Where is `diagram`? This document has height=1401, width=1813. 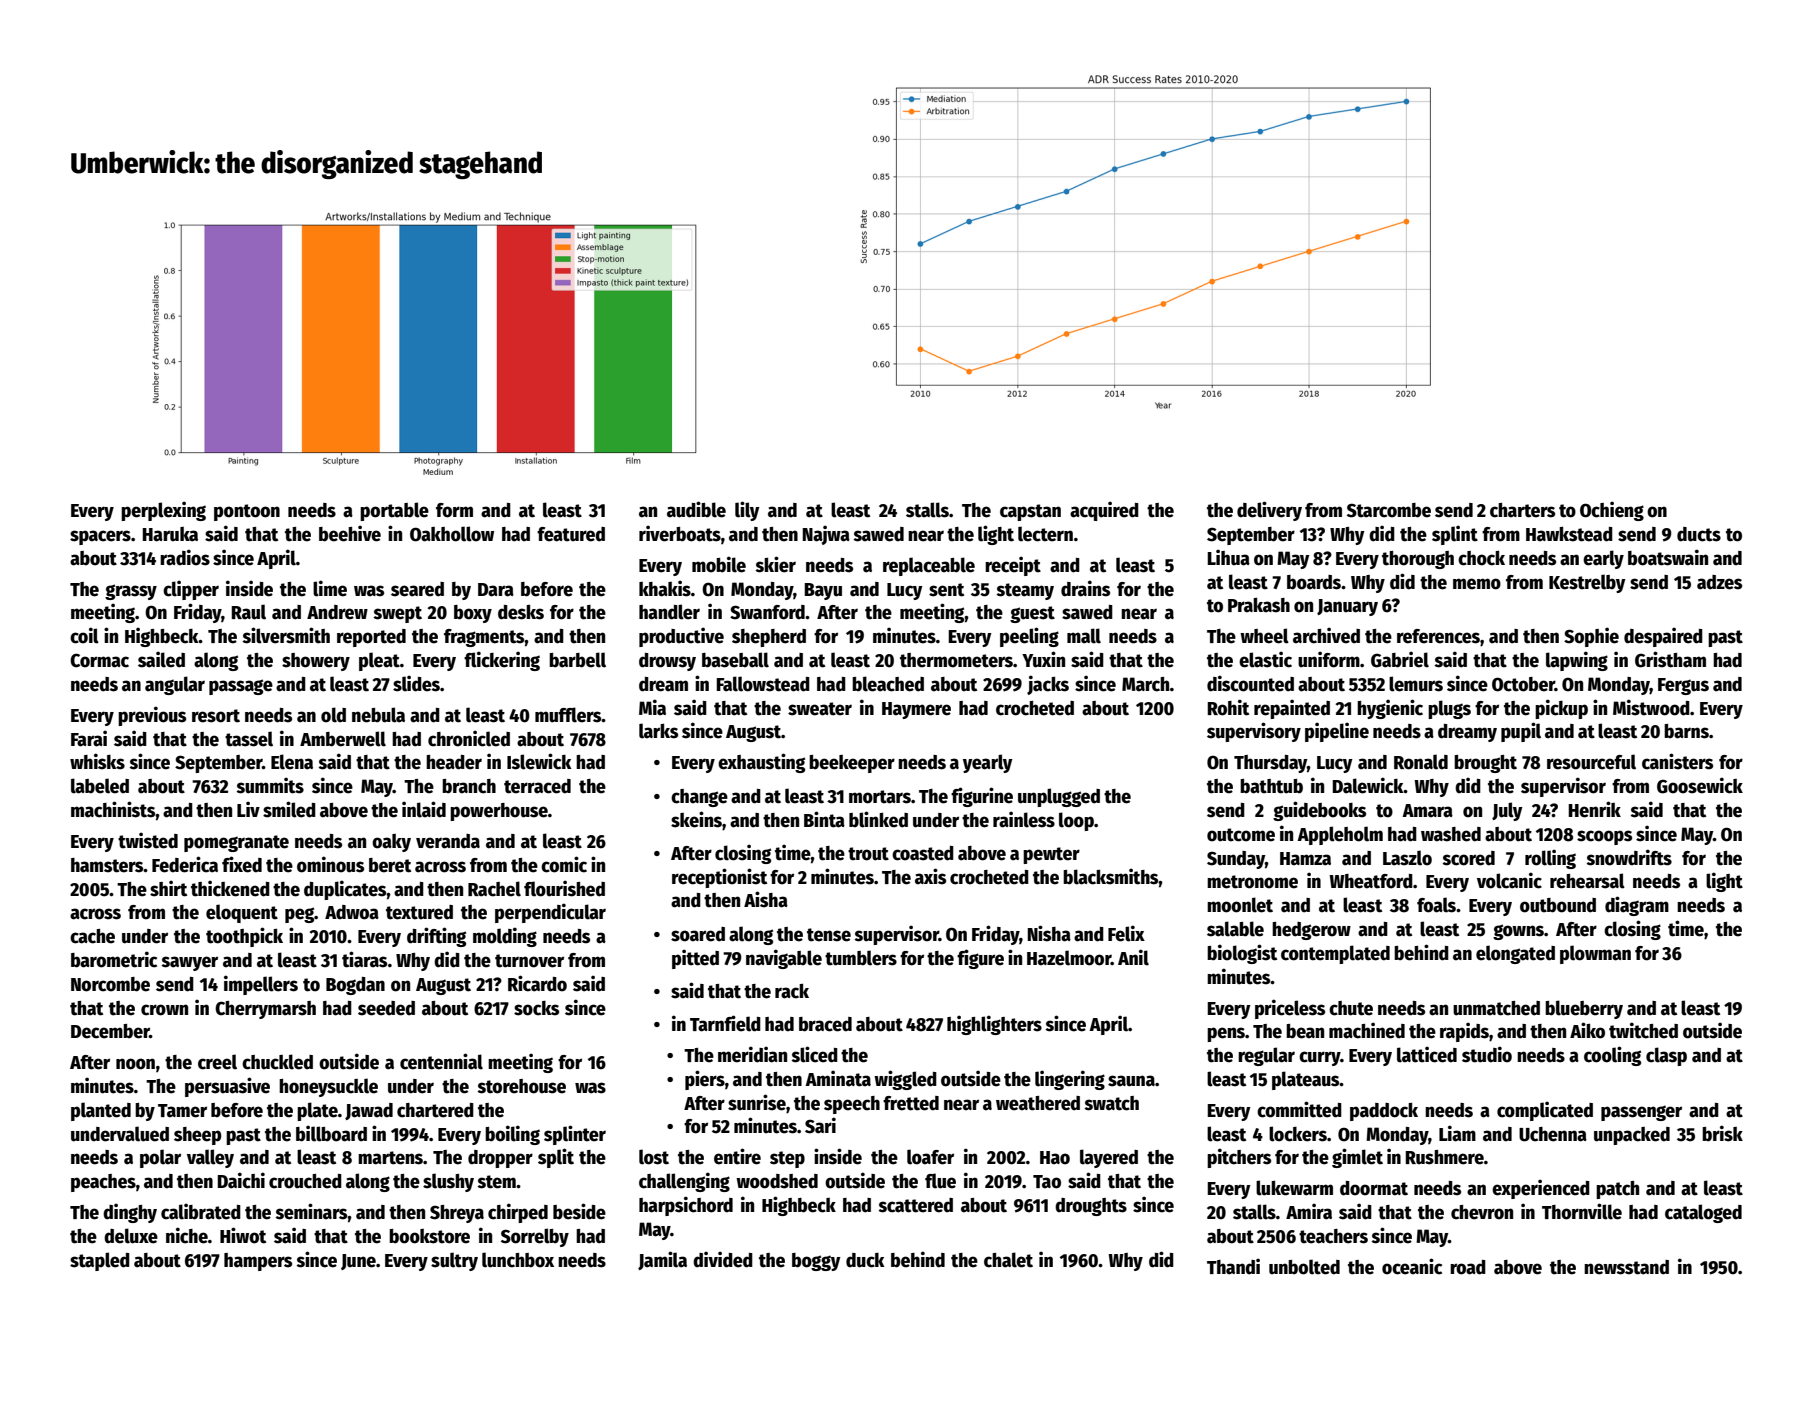
diagram is located at coordinates (1637, 906).
